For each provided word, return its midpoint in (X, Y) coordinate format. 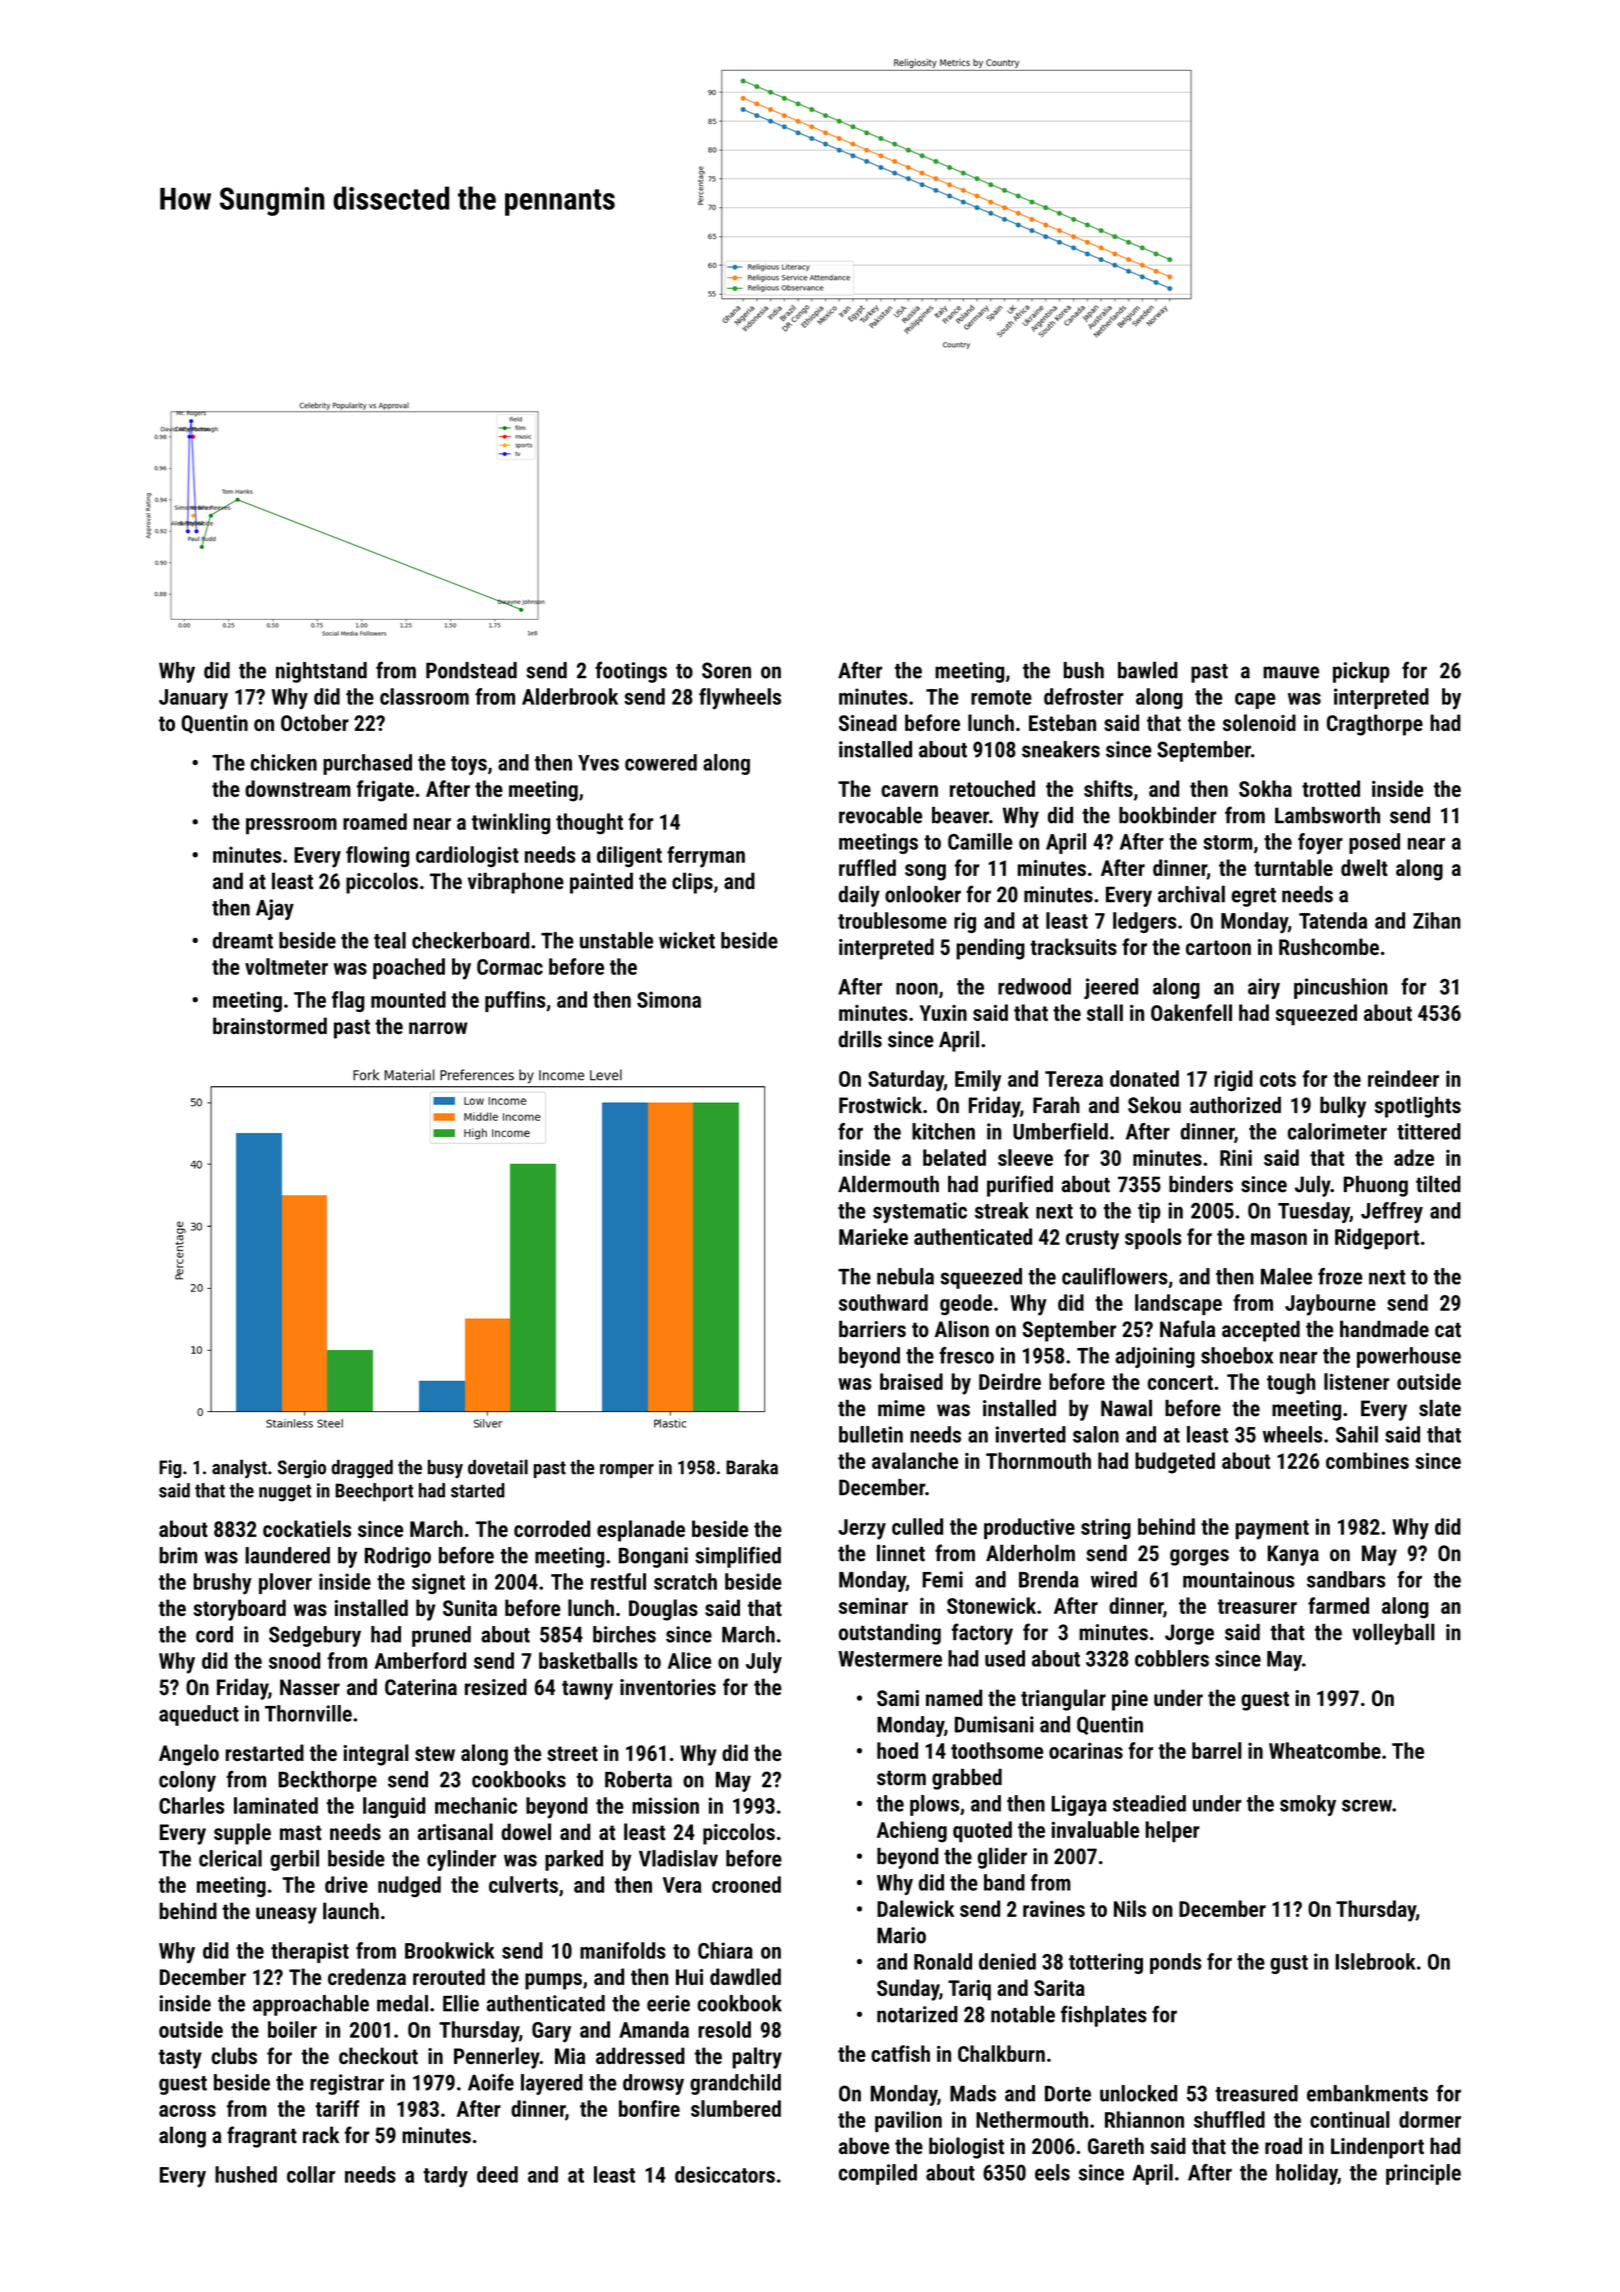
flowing (377, 857)
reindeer (1403, 1078)
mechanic (476, 1805)
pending (990, 949)
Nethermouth (1032, 2119)
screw (1367, 1805)
